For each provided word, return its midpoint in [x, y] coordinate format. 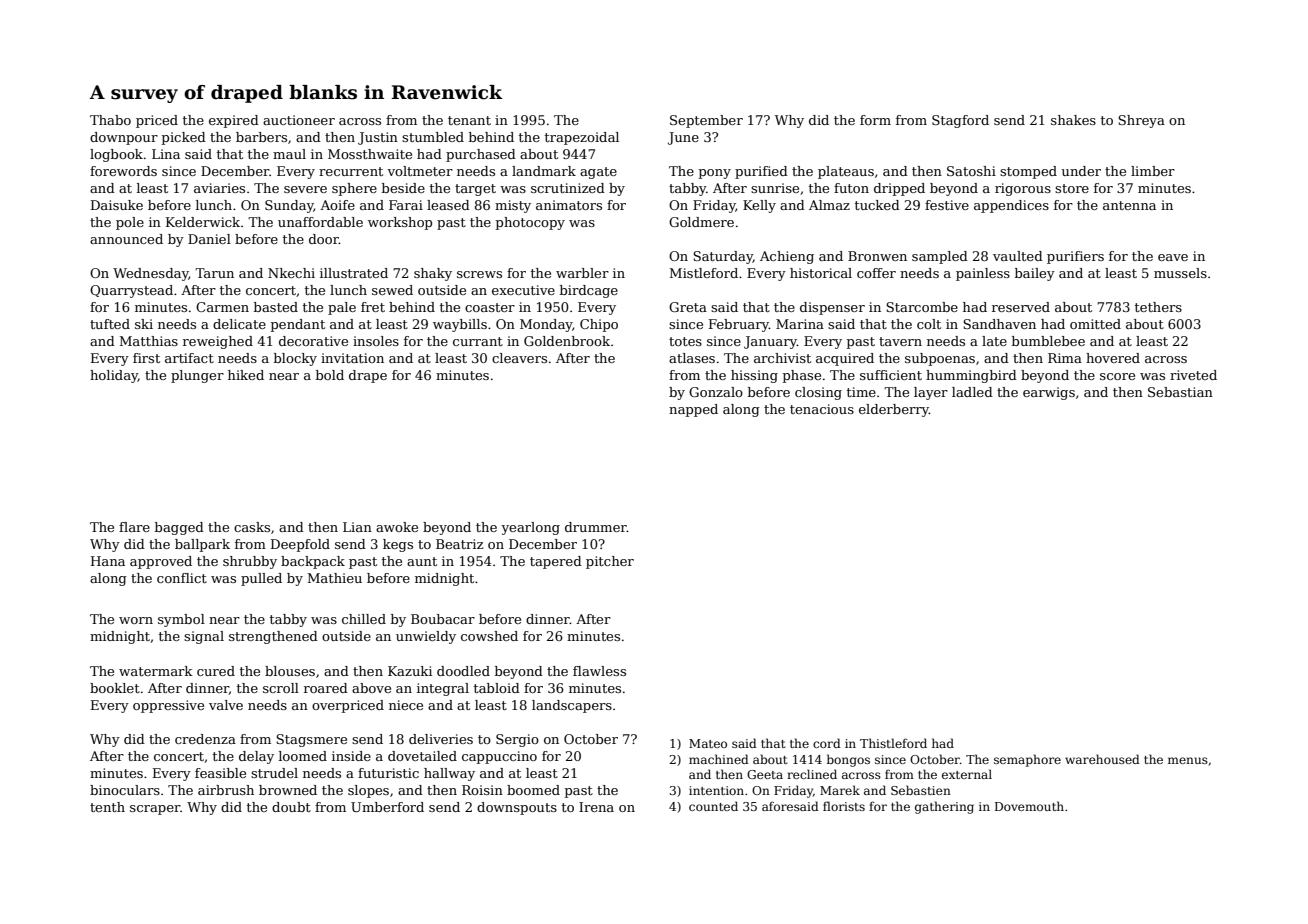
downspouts [517, 808]
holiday [114, 376]
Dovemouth [1029, 806]
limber [1153, 171]
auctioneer [299, 120]
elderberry [894, 410]
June [683, 138]
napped [693, 410]
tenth [107, 807]
